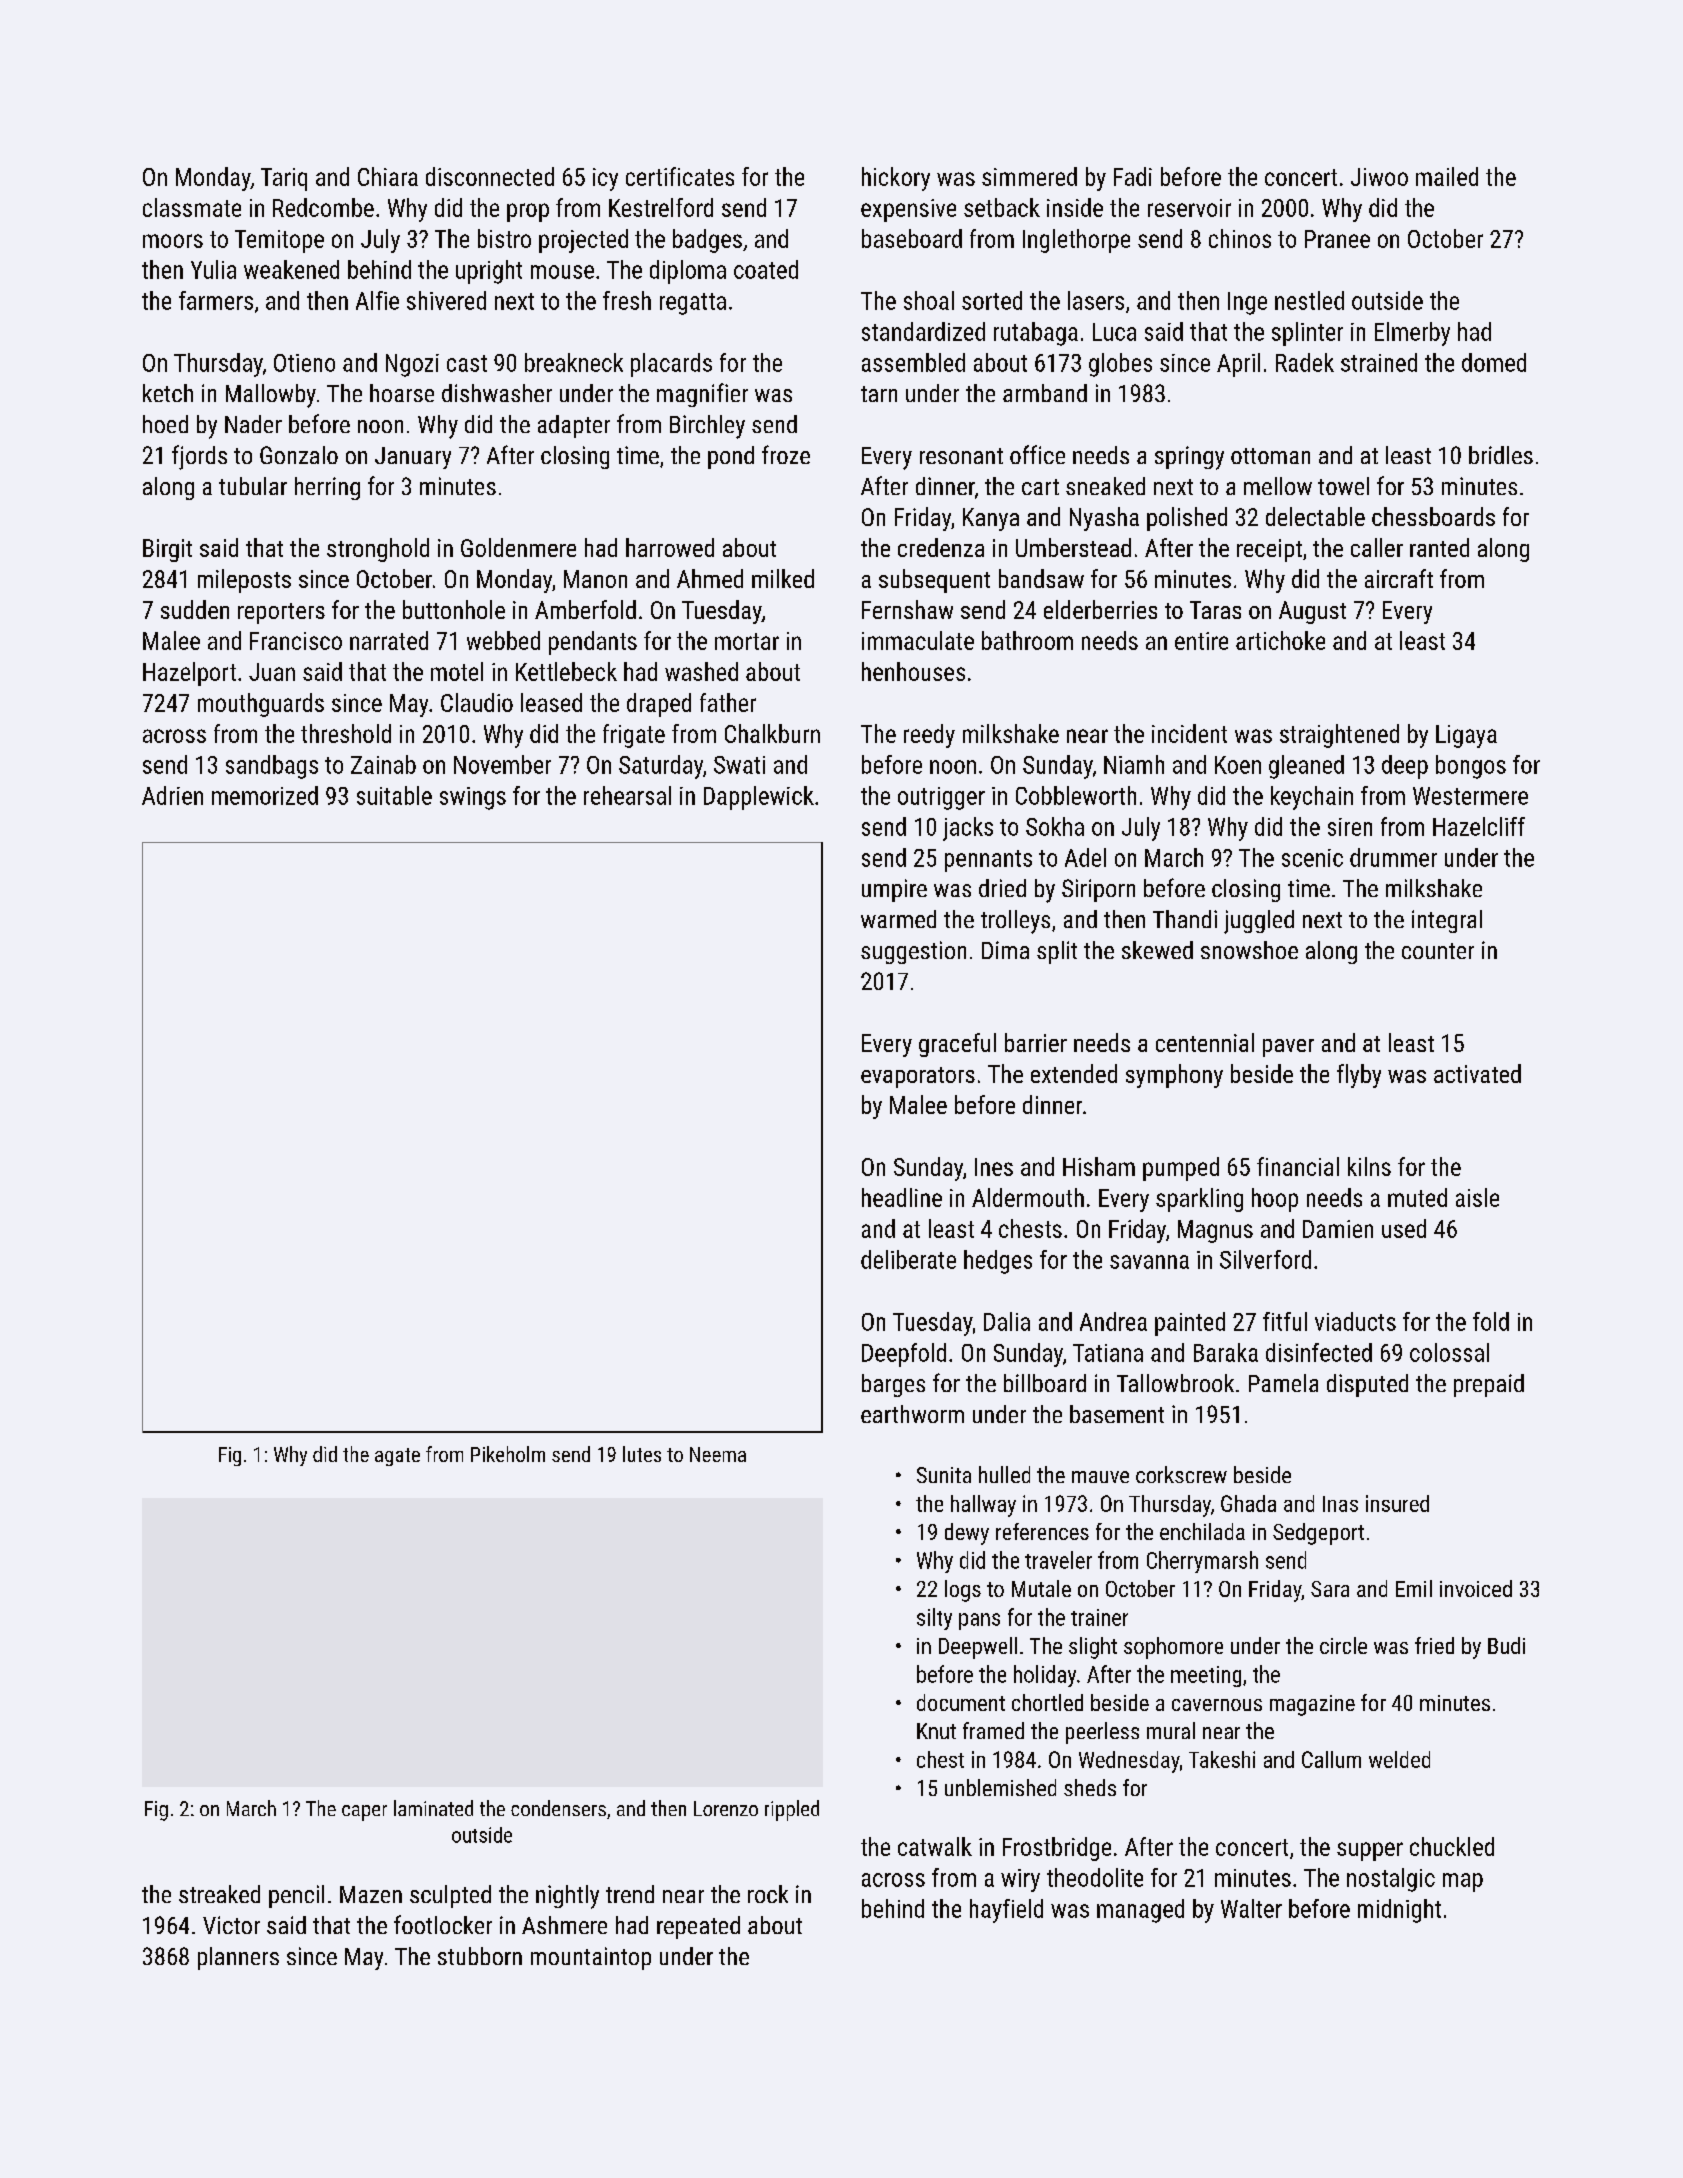 This screenshot has height=2178, width=1683. Describe the element at coordinates (963, 1591) in the screenshot. I see `logs` at that location.
